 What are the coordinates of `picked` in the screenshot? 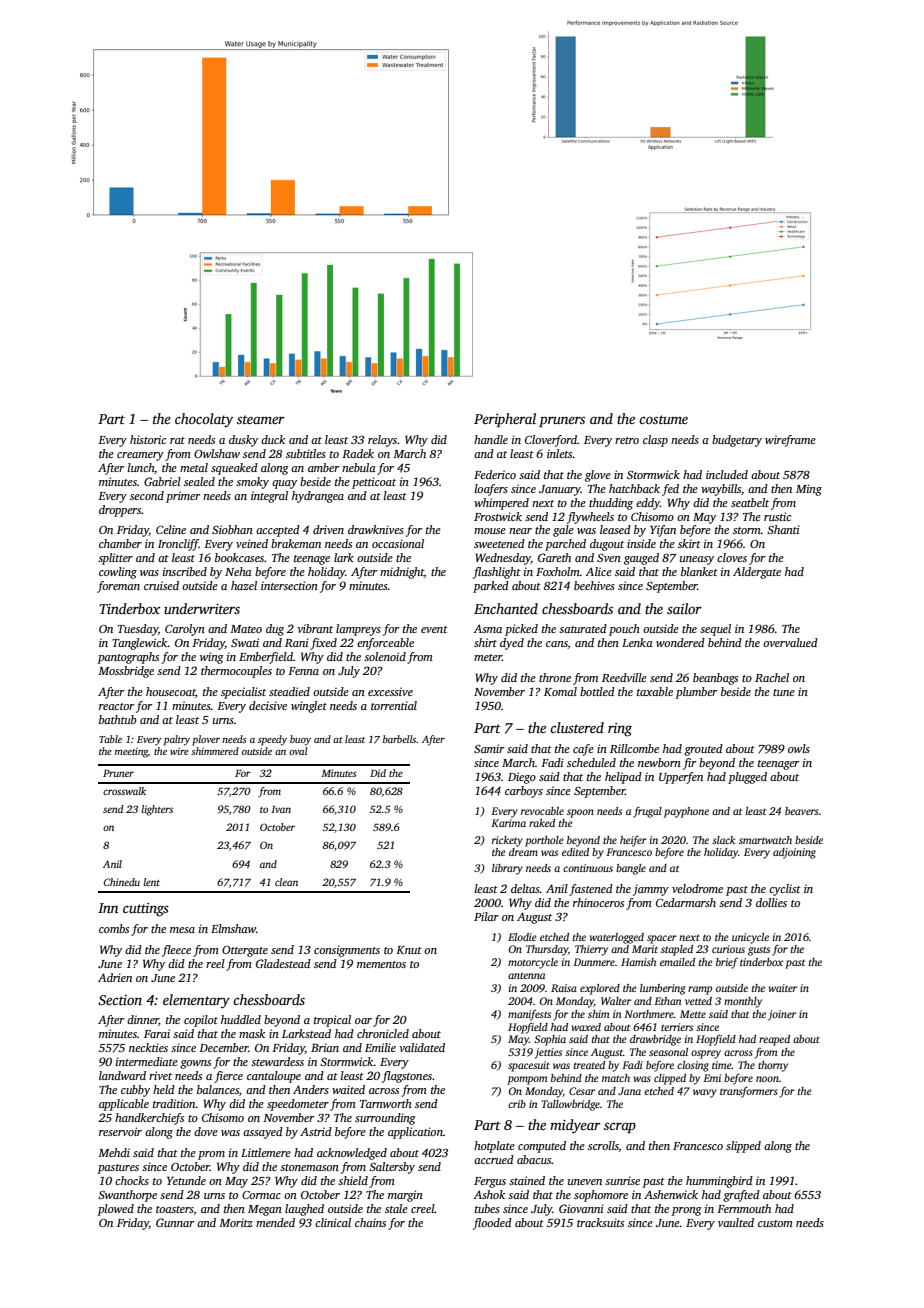 It's located at (521, 630).
